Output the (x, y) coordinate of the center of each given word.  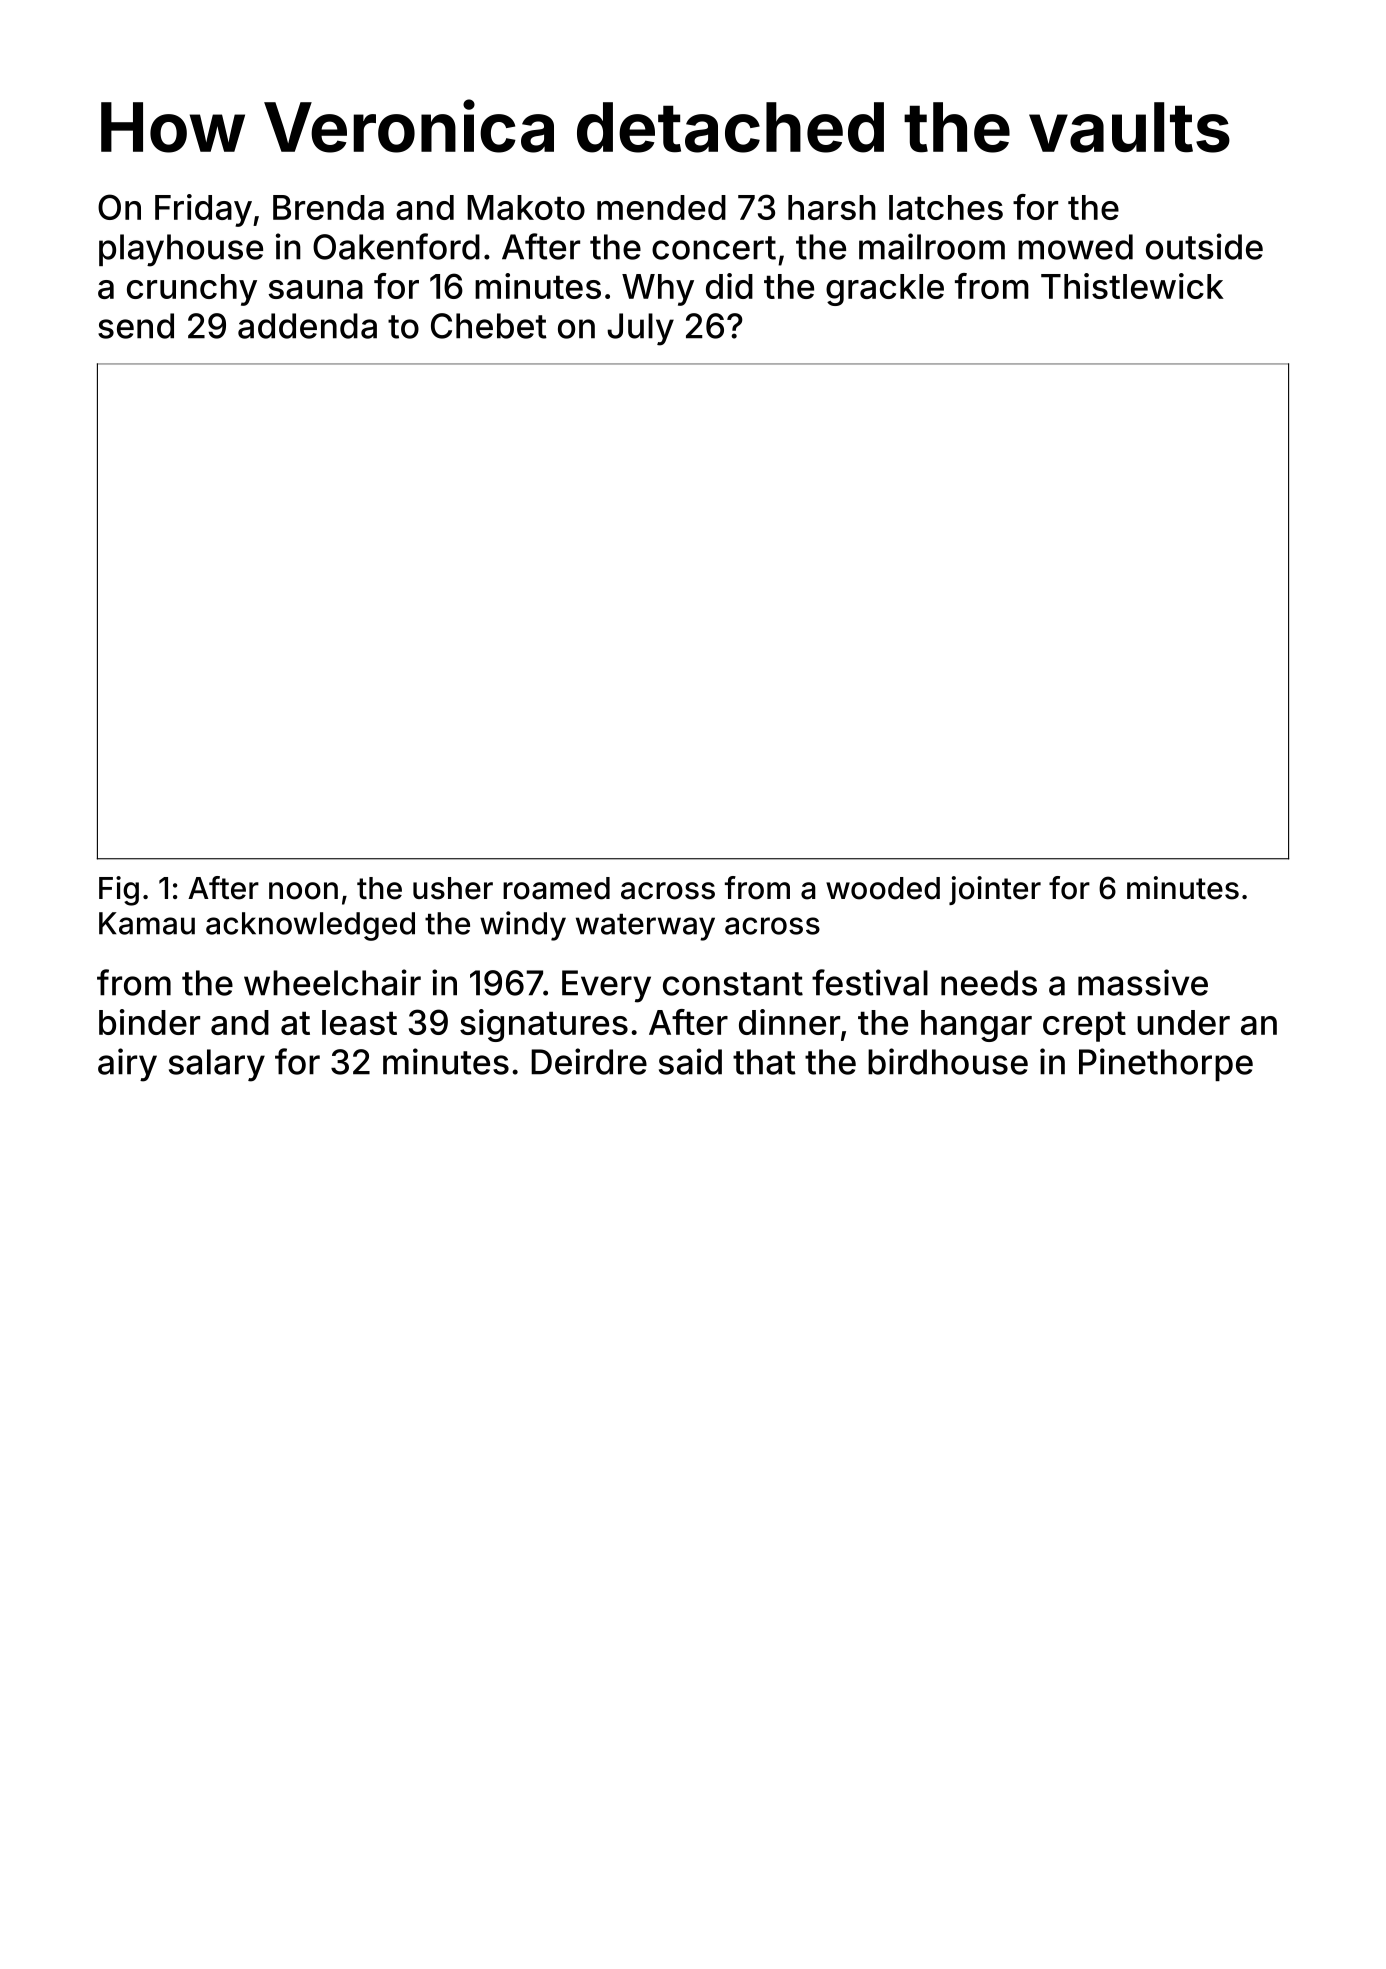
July (640, 329)
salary (217, 1065)
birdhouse (948, 1061)
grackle (885, 290)
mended (661, 207)
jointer (995, 890)
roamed (556, 888)
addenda (307, 326)
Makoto (526, 207)
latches (946, 207)
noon (303, 891)
